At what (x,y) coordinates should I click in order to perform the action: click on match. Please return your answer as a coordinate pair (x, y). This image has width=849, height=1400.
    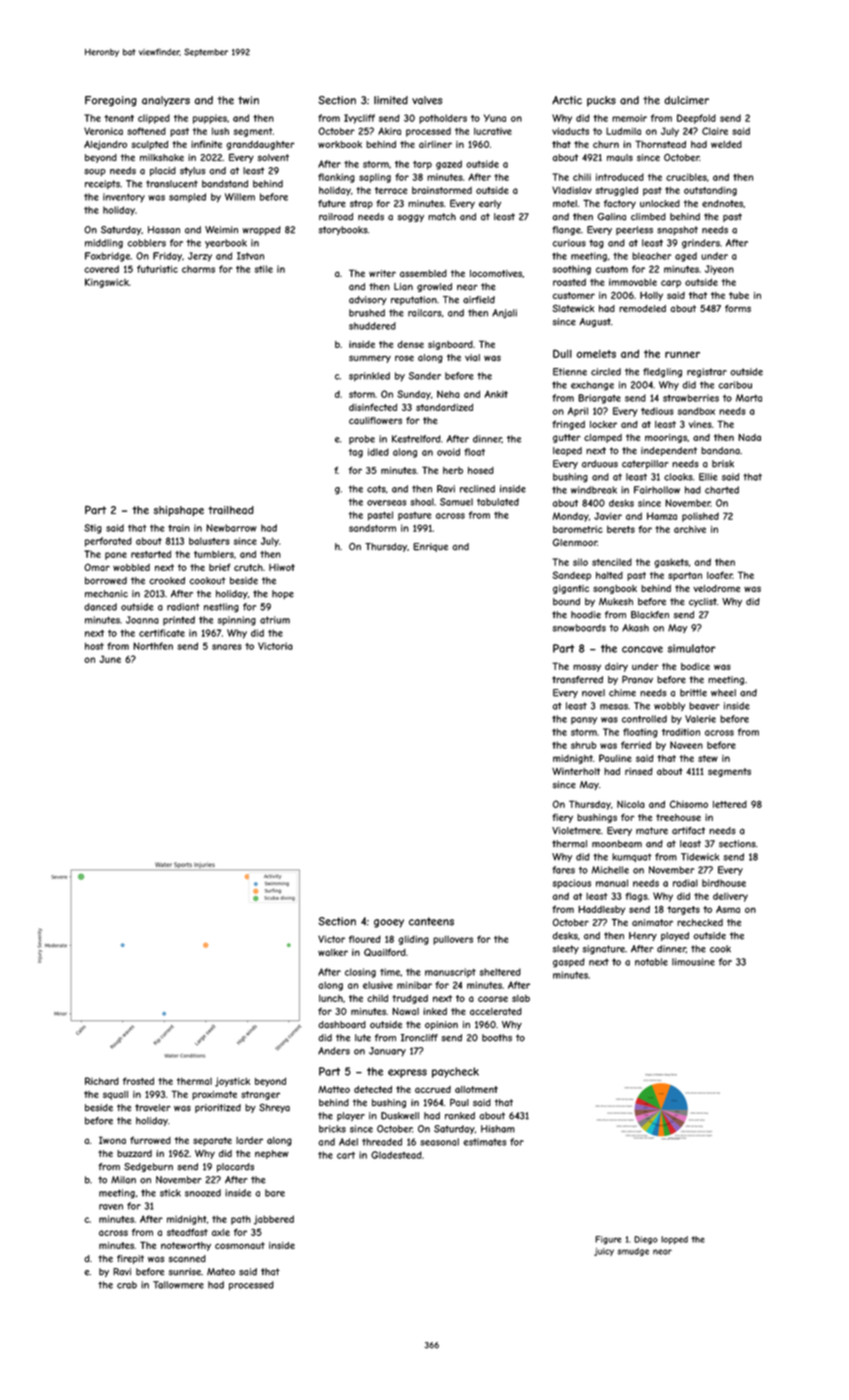
    Looking at the image, I should click on (442, 217).
